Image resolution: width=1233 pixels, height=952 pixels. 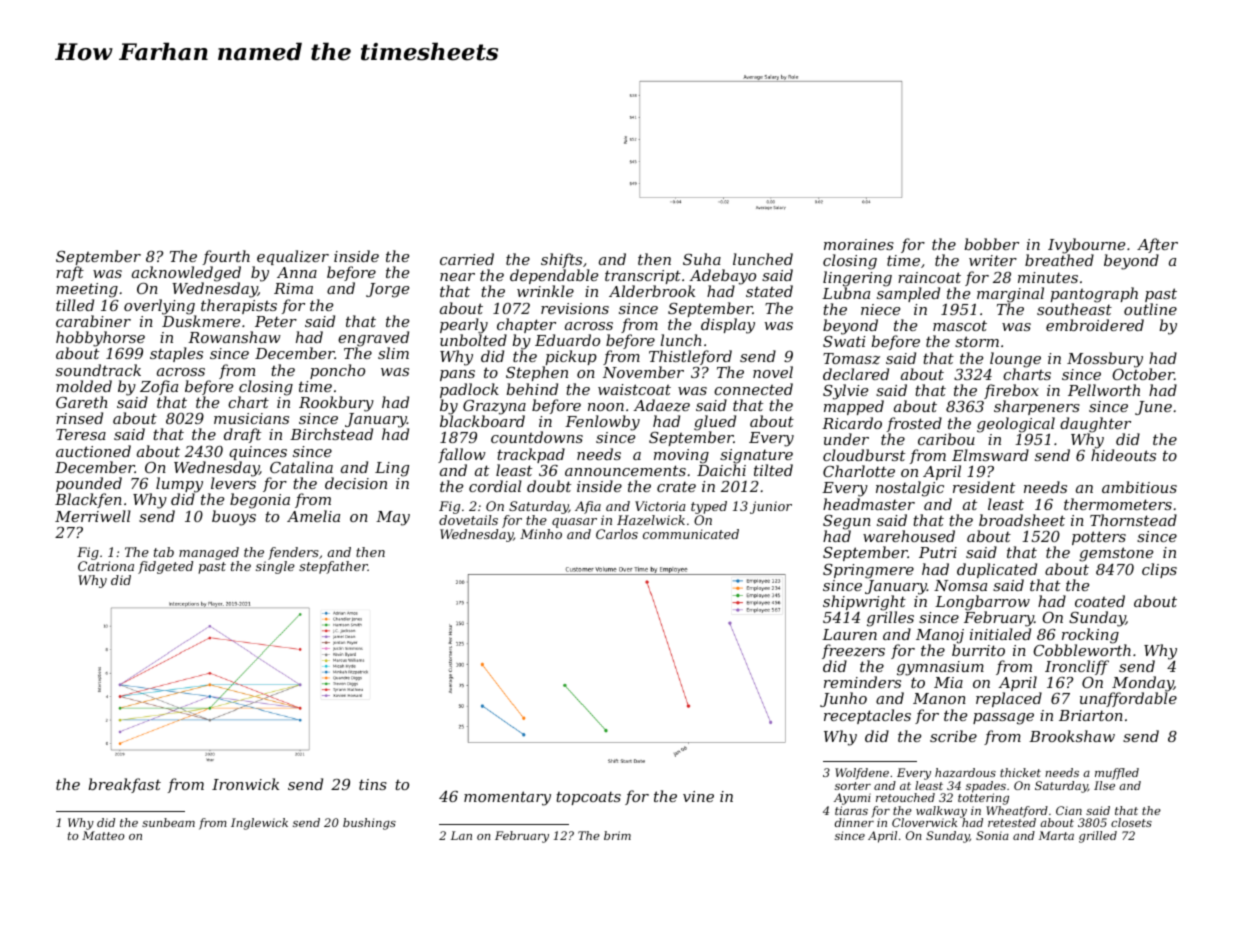 What do you see at coordinates (691, 534) in the screenshot?
I see `communicated` at bounding box center [691, 534].
